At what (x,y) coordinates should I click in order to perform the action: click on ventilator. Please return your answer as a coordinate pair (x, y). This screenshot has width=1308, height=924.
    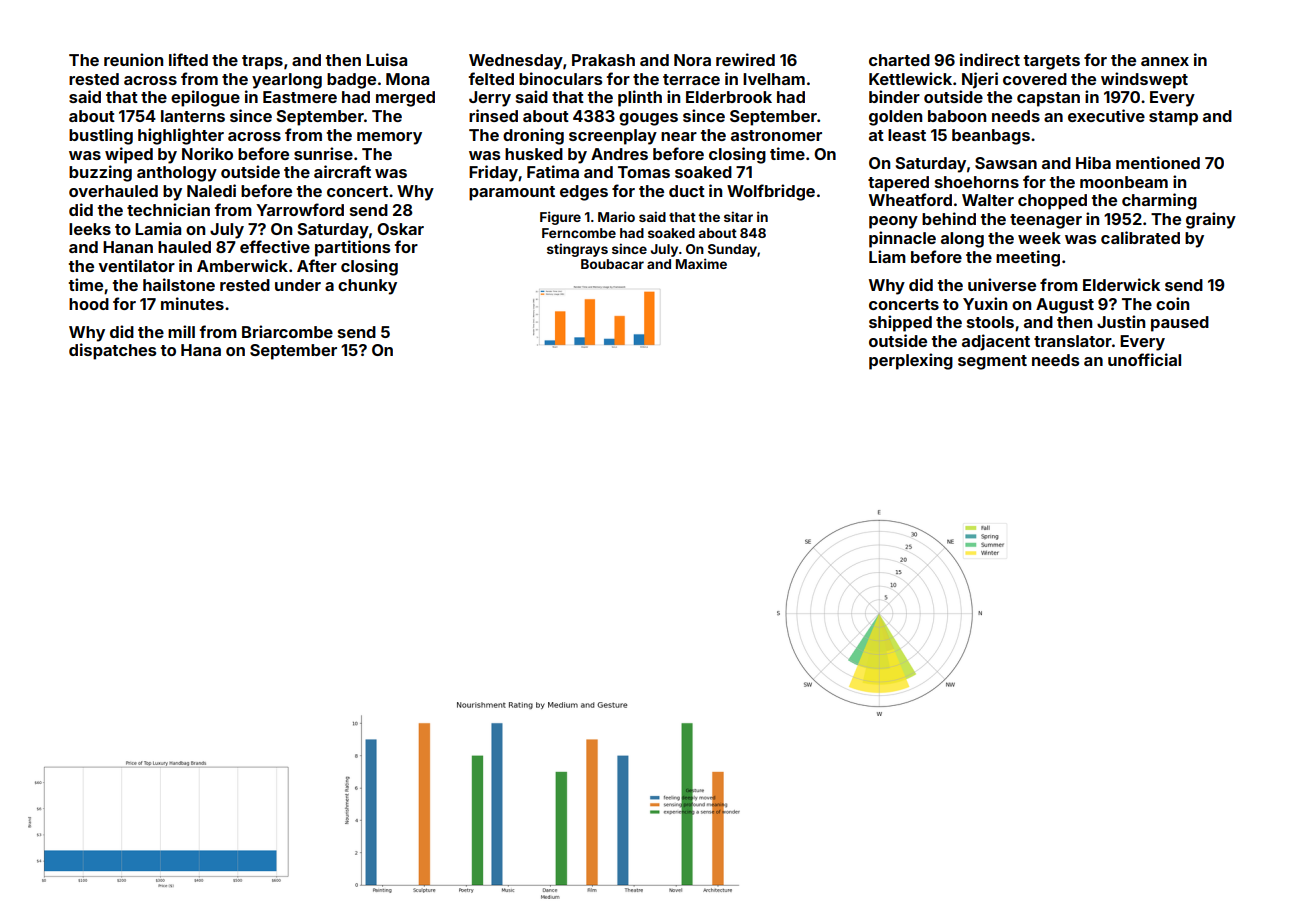
    Looking at the image, I should click on (136, 265).
